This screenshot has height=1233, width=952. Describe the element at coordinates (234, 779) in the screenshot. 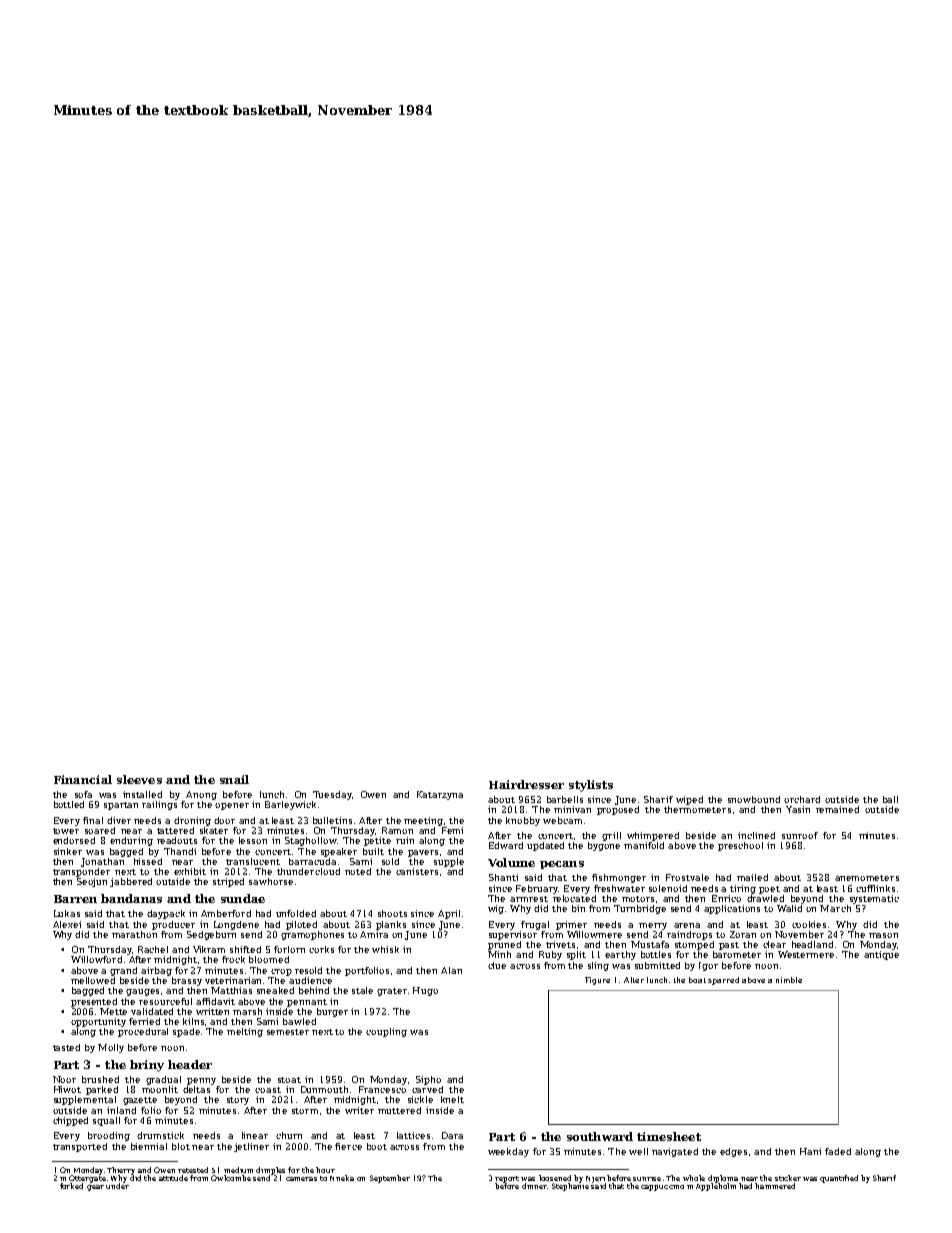

I see `snail` at that location.
